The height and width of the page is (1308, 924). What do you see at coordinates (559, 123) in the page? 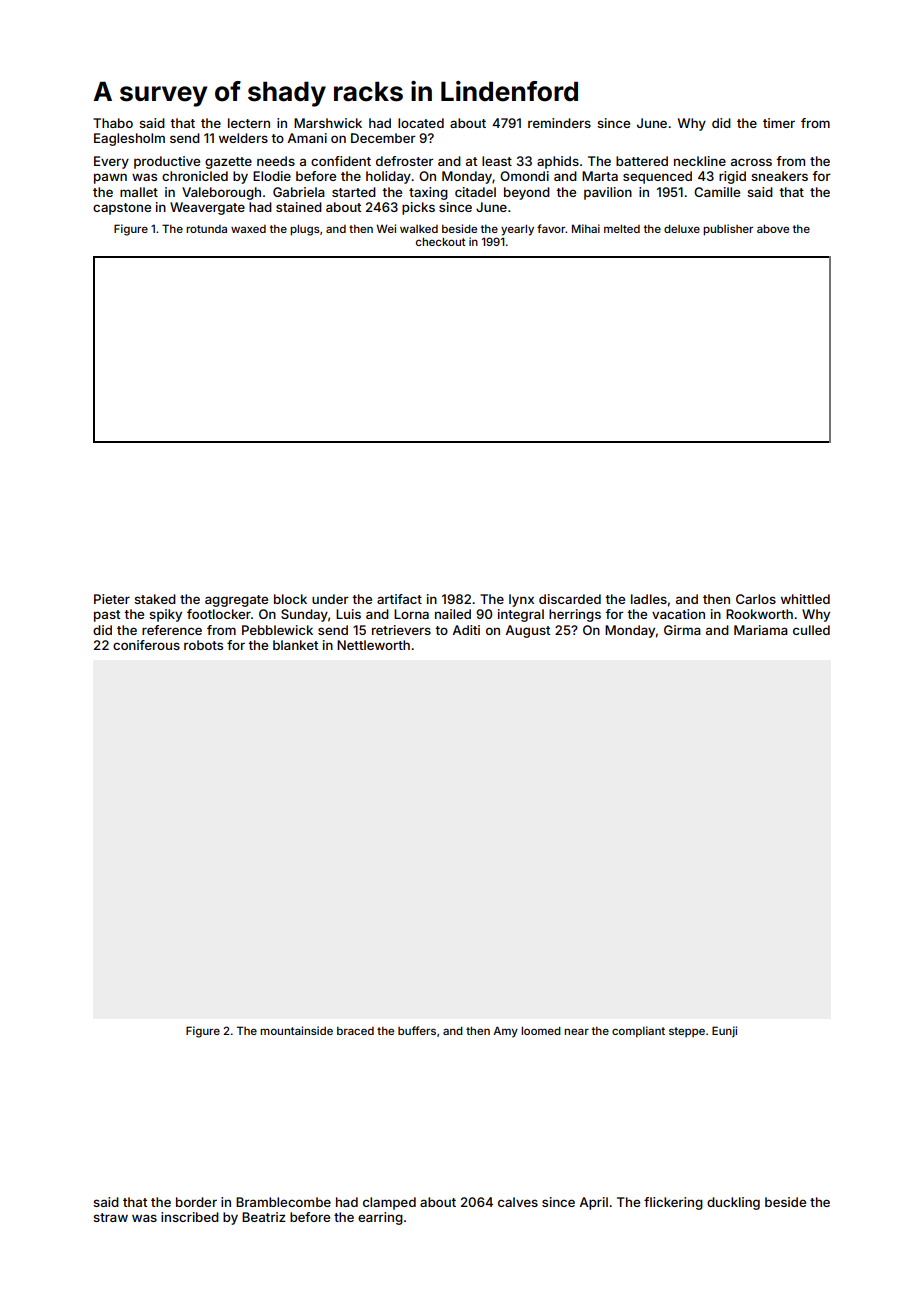
I see `reminders` at bounding box center [559, 123].
